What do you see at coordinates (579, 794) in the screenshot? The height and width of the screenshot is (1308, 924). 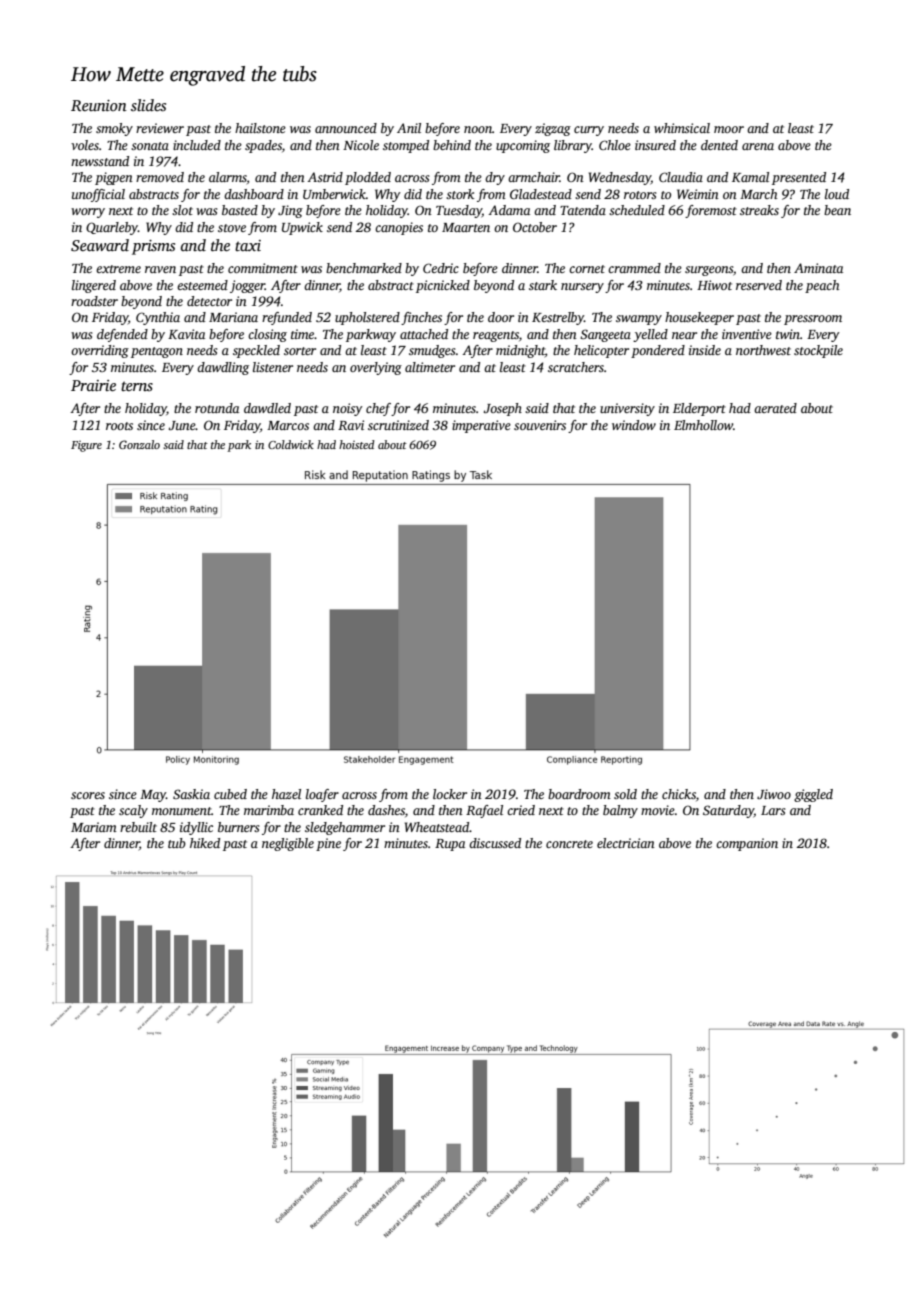 I see `boardroom` at bounding box center [579, 794].
